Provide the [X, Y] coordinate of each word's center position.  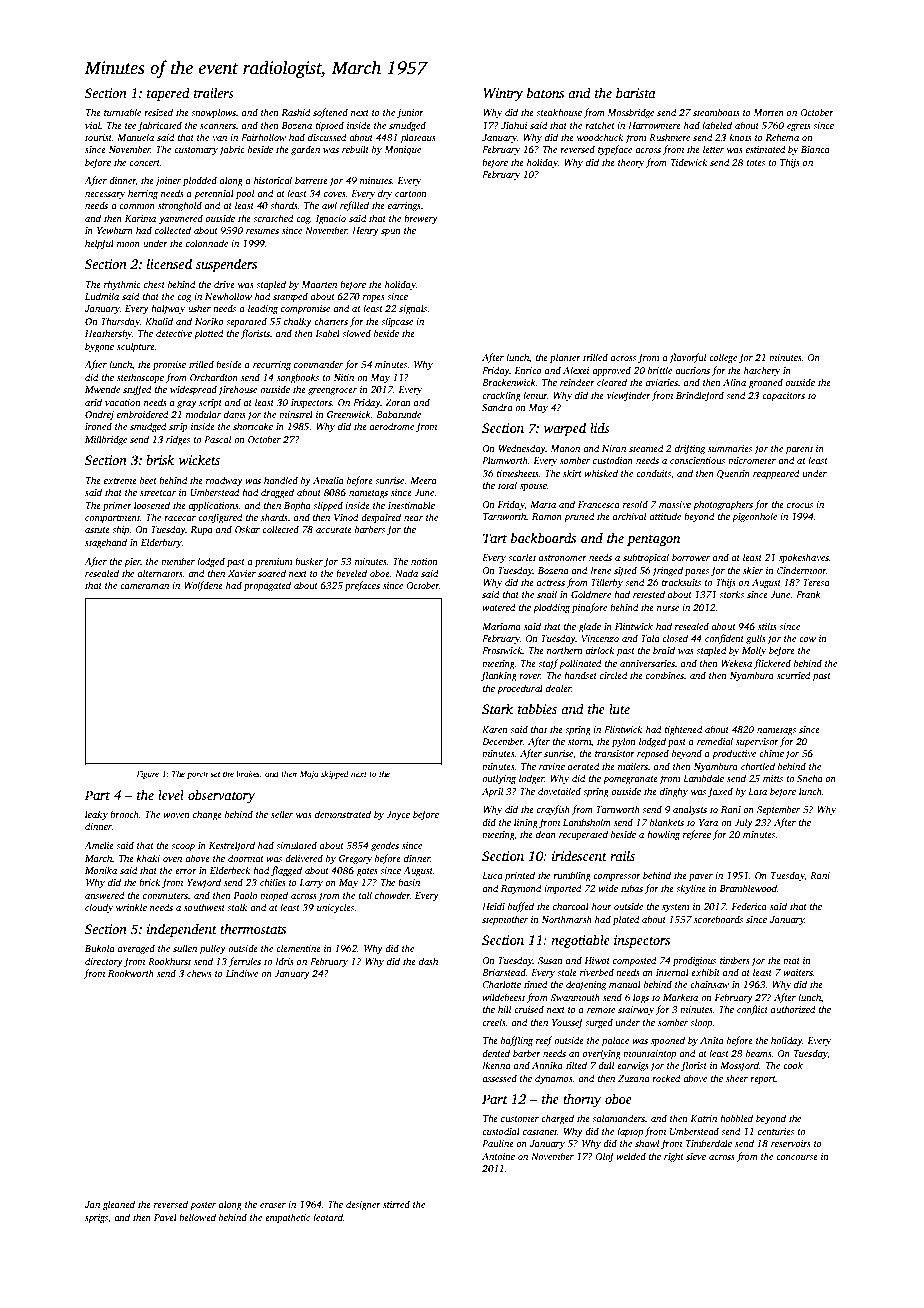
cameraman [144, 586]
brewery [421, 219]
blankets [667, 822]
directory [104, 962]
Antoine [498, 1156]
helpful [99, 244]
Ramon [547, 516]
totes [755, 163]
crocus [800, 505]
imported [563, 889]
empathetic [287, 1218]
